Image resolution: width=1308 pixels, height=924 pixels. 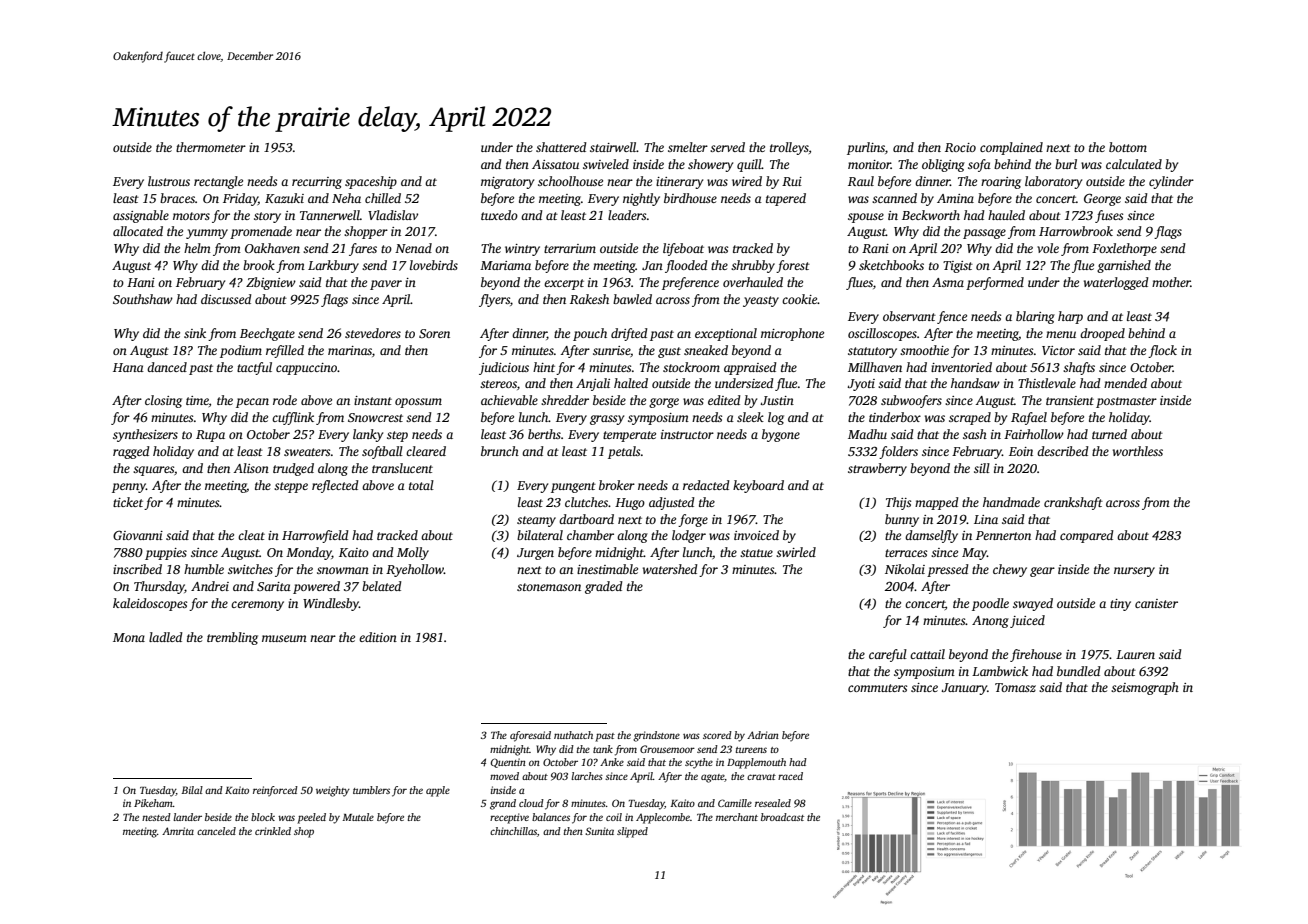 I want to click on Rupa, so click(x=210, y=436).
